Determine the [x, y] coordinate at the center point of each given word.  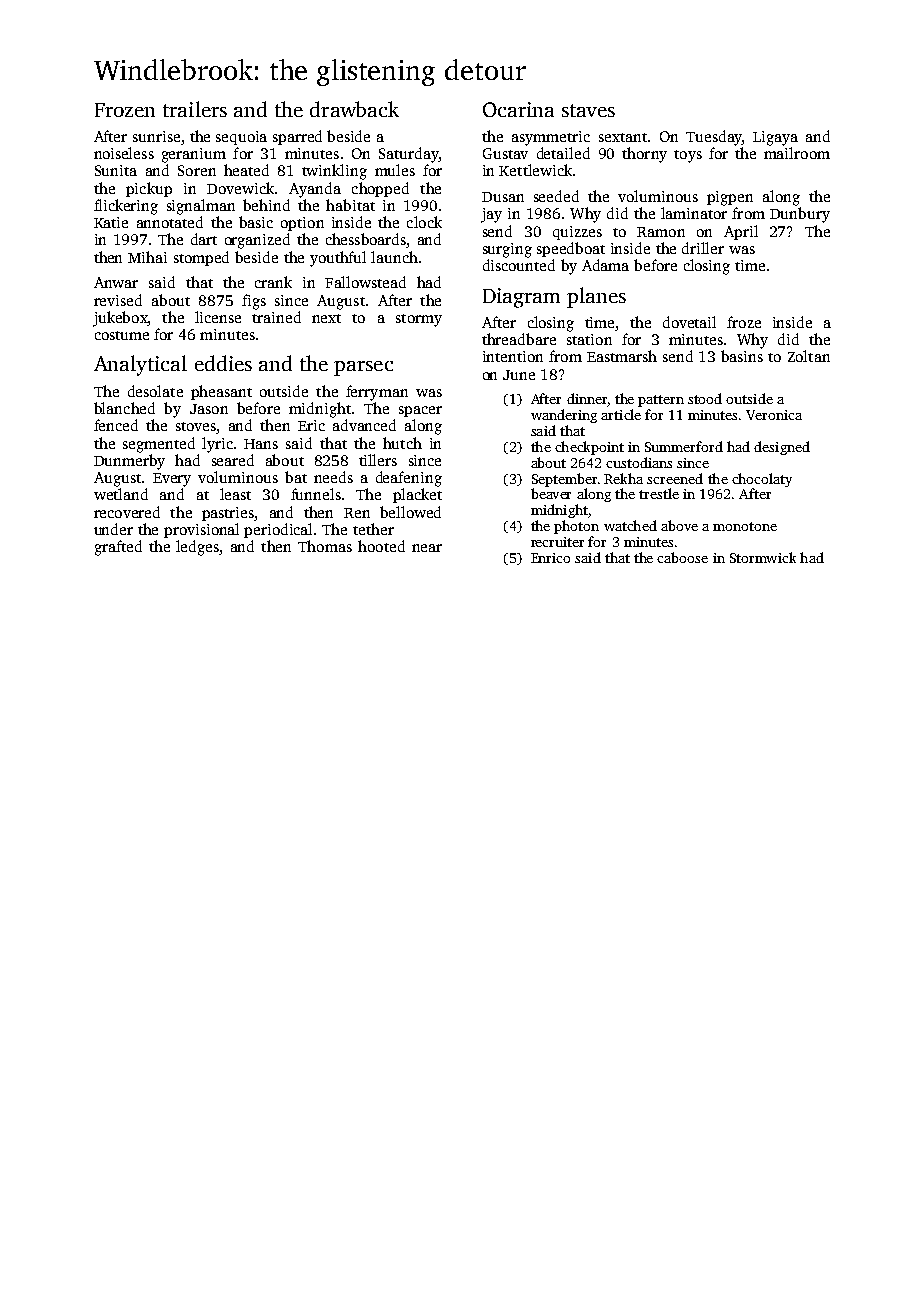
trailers [195, 109]
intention [513, 356]
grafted [118, 548]
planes [596, 297]
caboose [682, 557]
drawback [354, 109]
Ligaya [775, 138]
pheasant [221, 392]
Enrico [550, 558]
